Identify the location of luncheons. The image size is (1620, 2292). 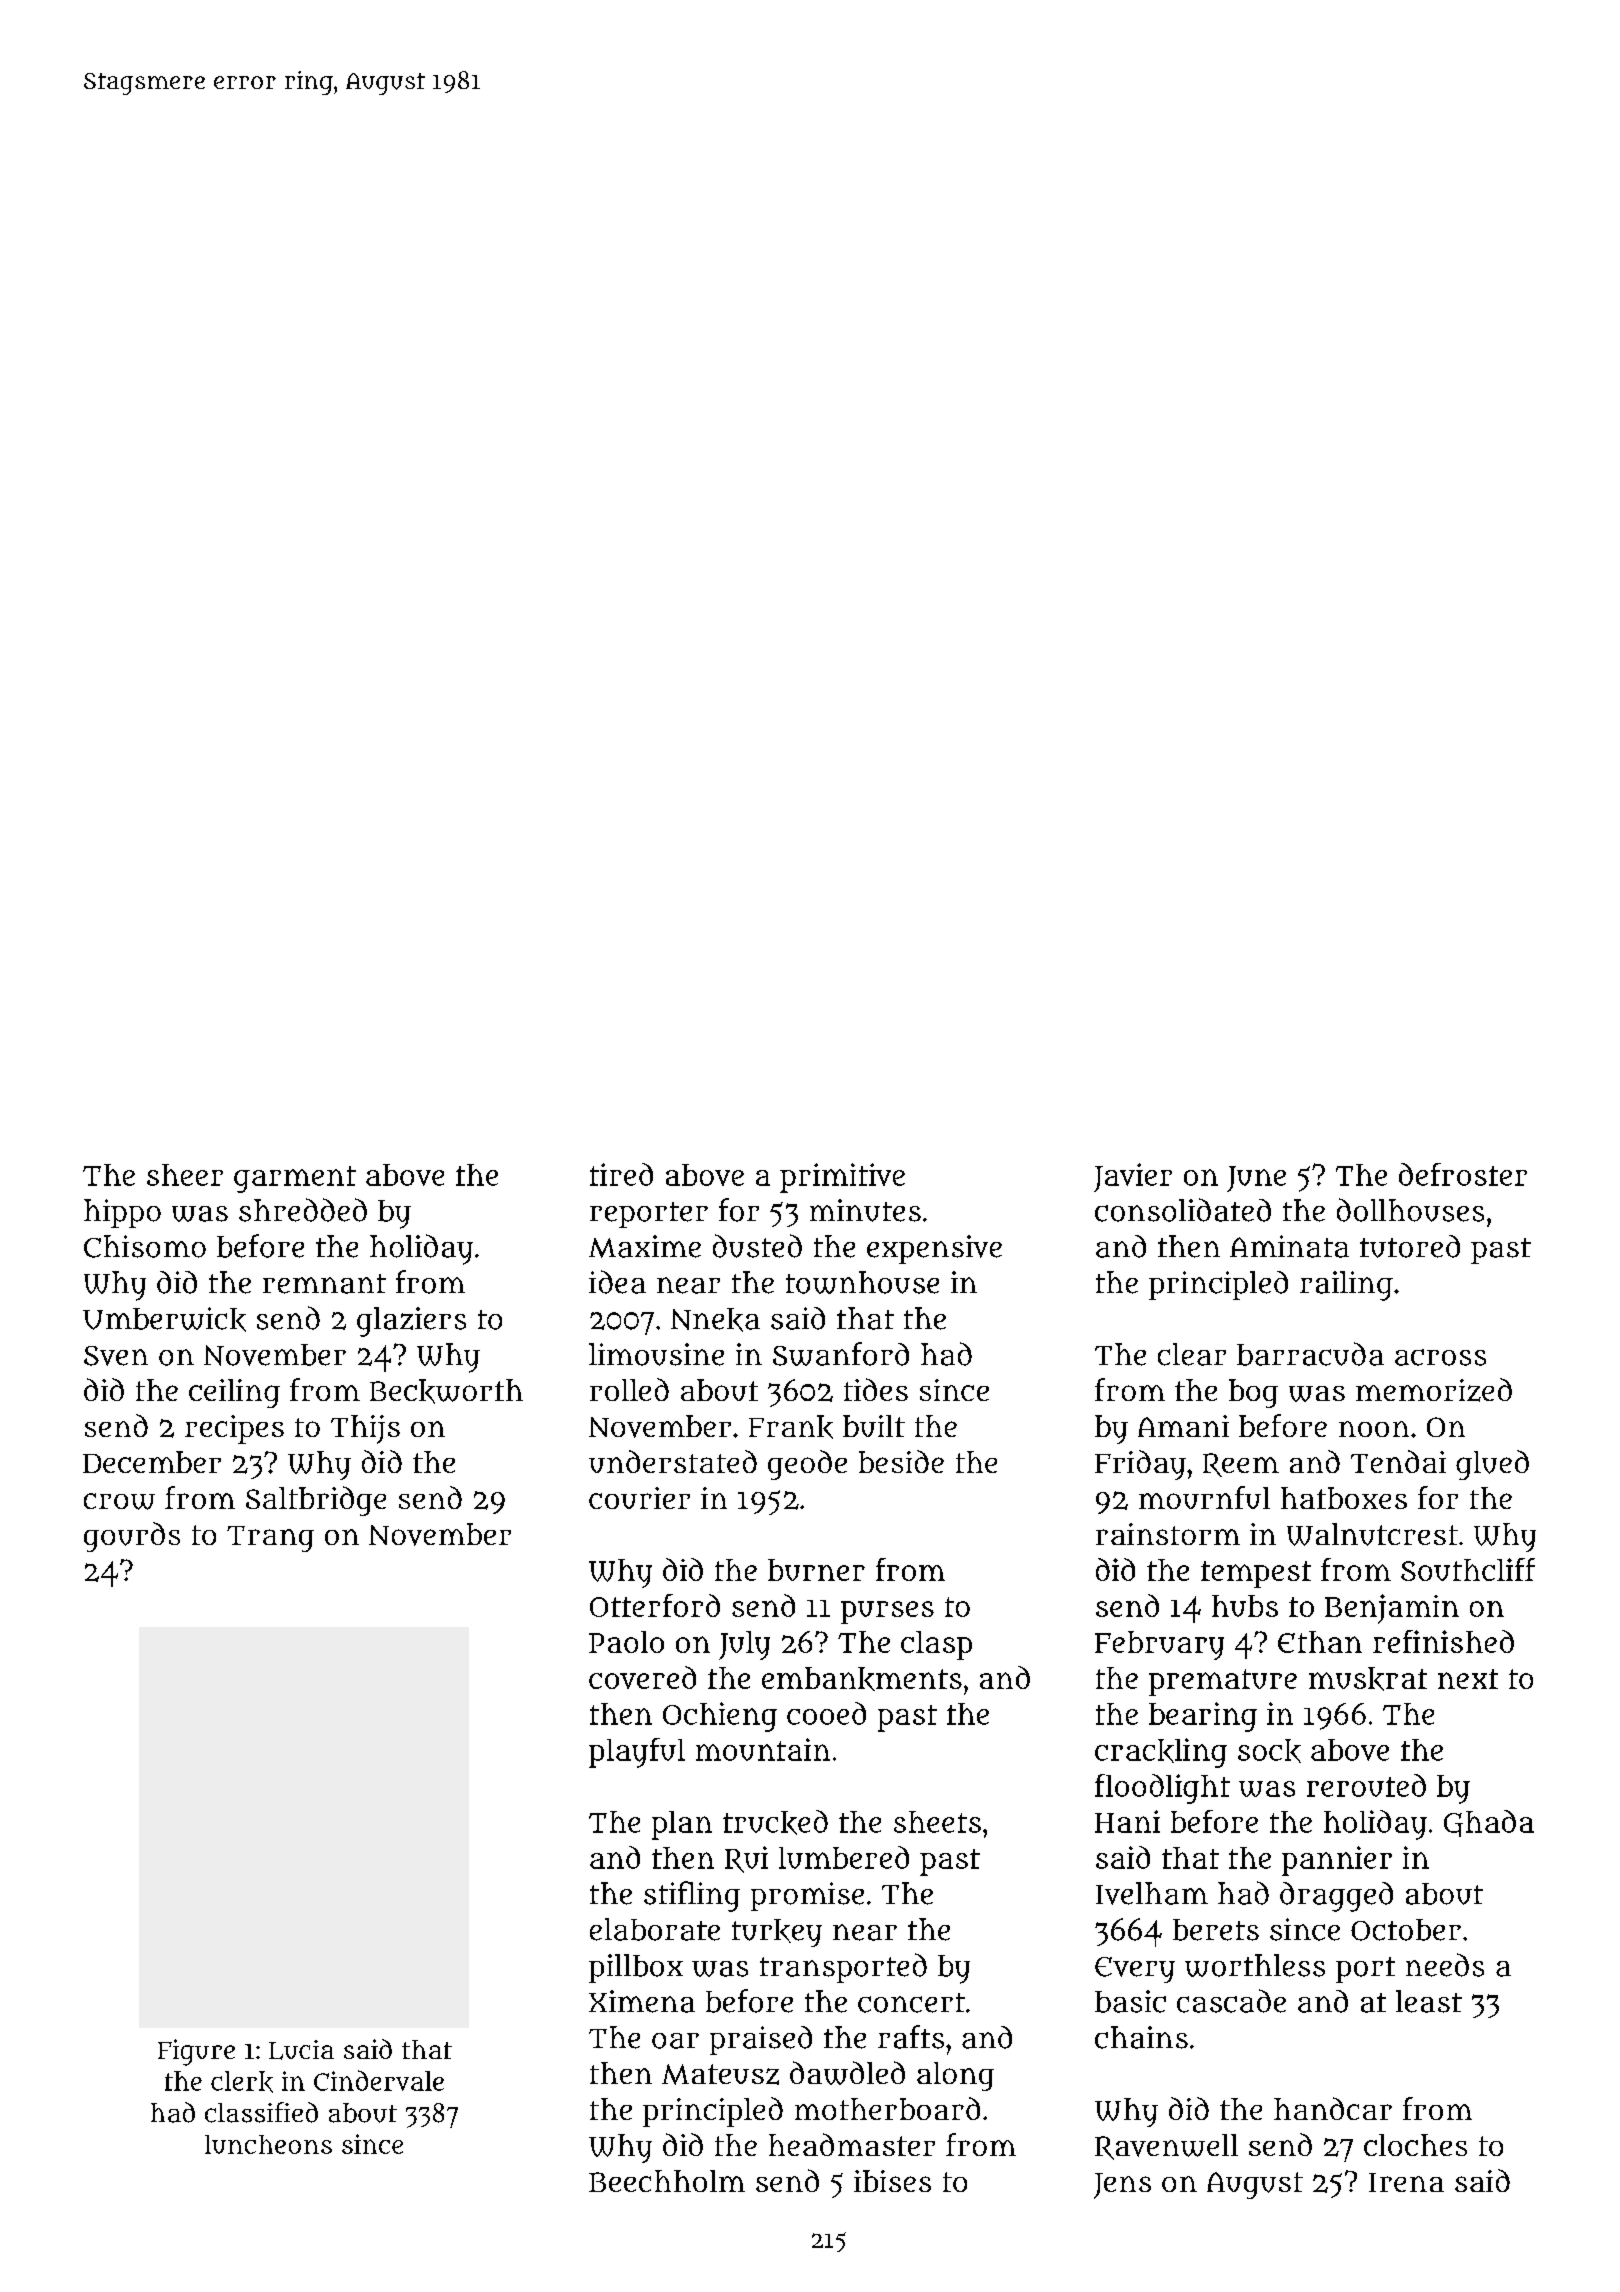
(268, 2144).
